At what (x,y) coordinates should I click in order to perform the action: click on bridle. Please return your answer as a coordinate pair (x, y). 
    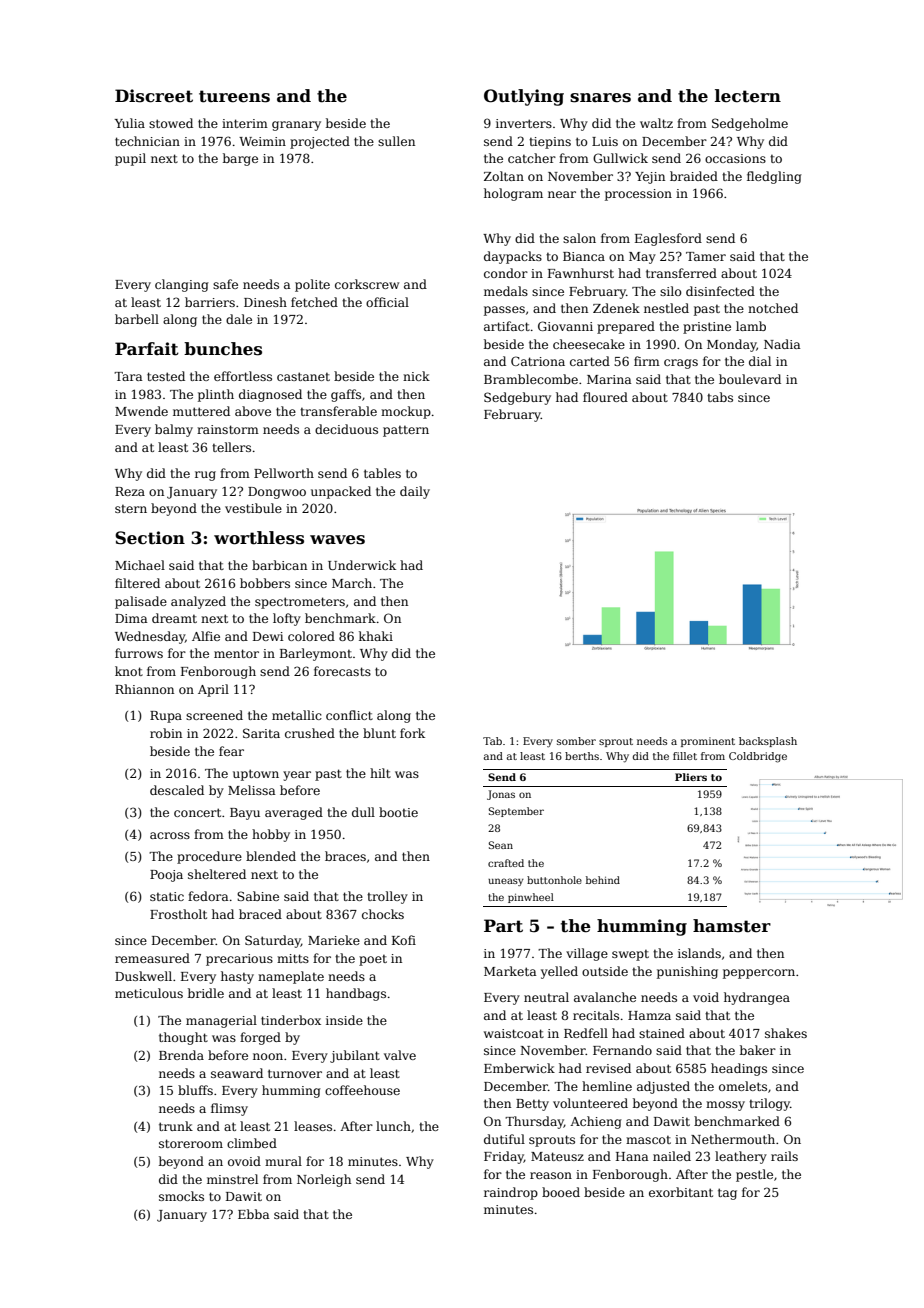
    Looking at the image, I should click on (206, 993).
